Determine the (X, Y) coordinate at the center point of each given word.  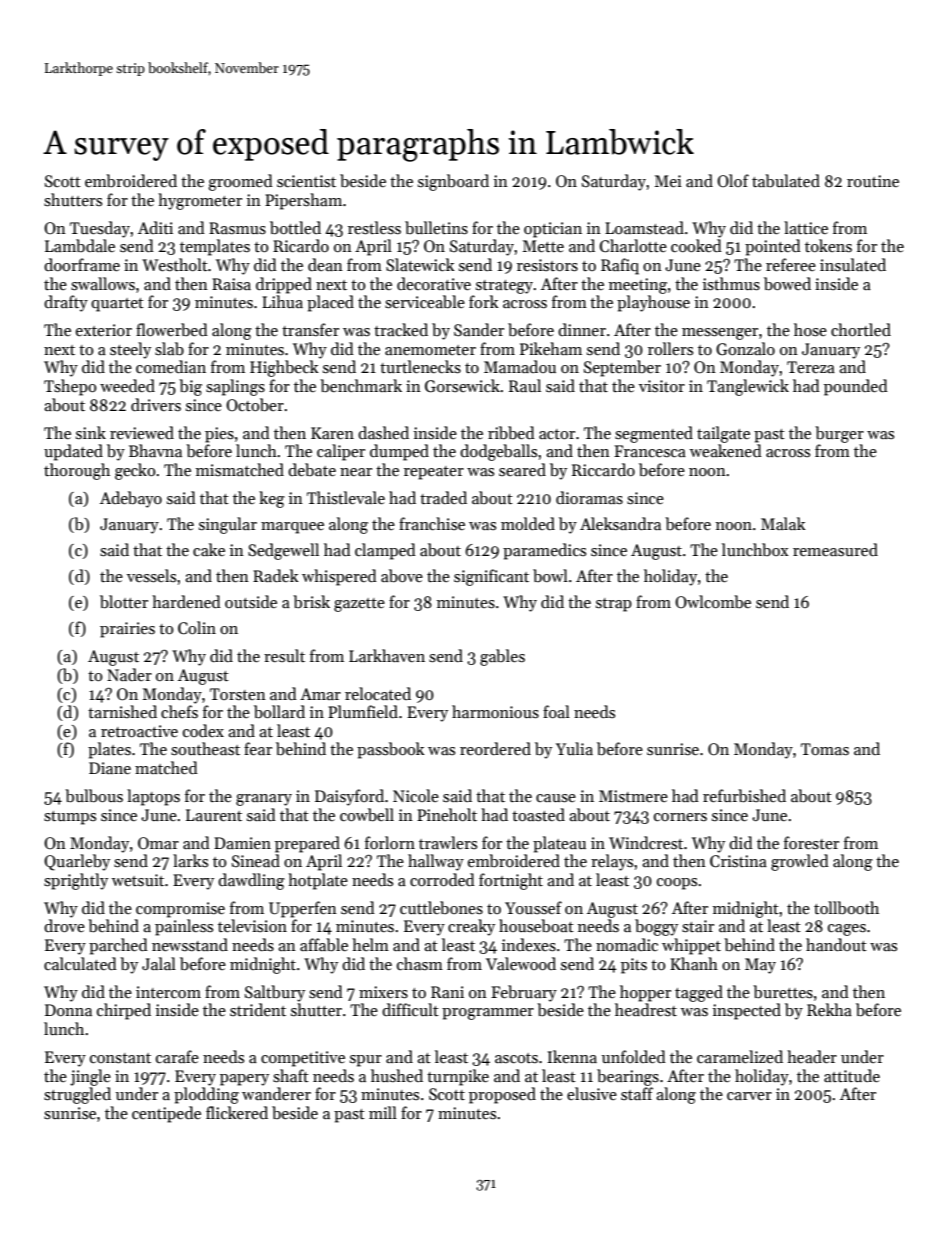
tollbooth (846, 908)
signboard (453, 182)
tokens (828, 245)
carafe (177, 1056)
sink (91, 432)
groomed (240, 182)
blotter (124, 601)
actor (557, 434)
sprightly (76, 881)
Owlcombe (713, 602)
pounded (856, 387)
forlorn (390, 842)
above (402, 575)
